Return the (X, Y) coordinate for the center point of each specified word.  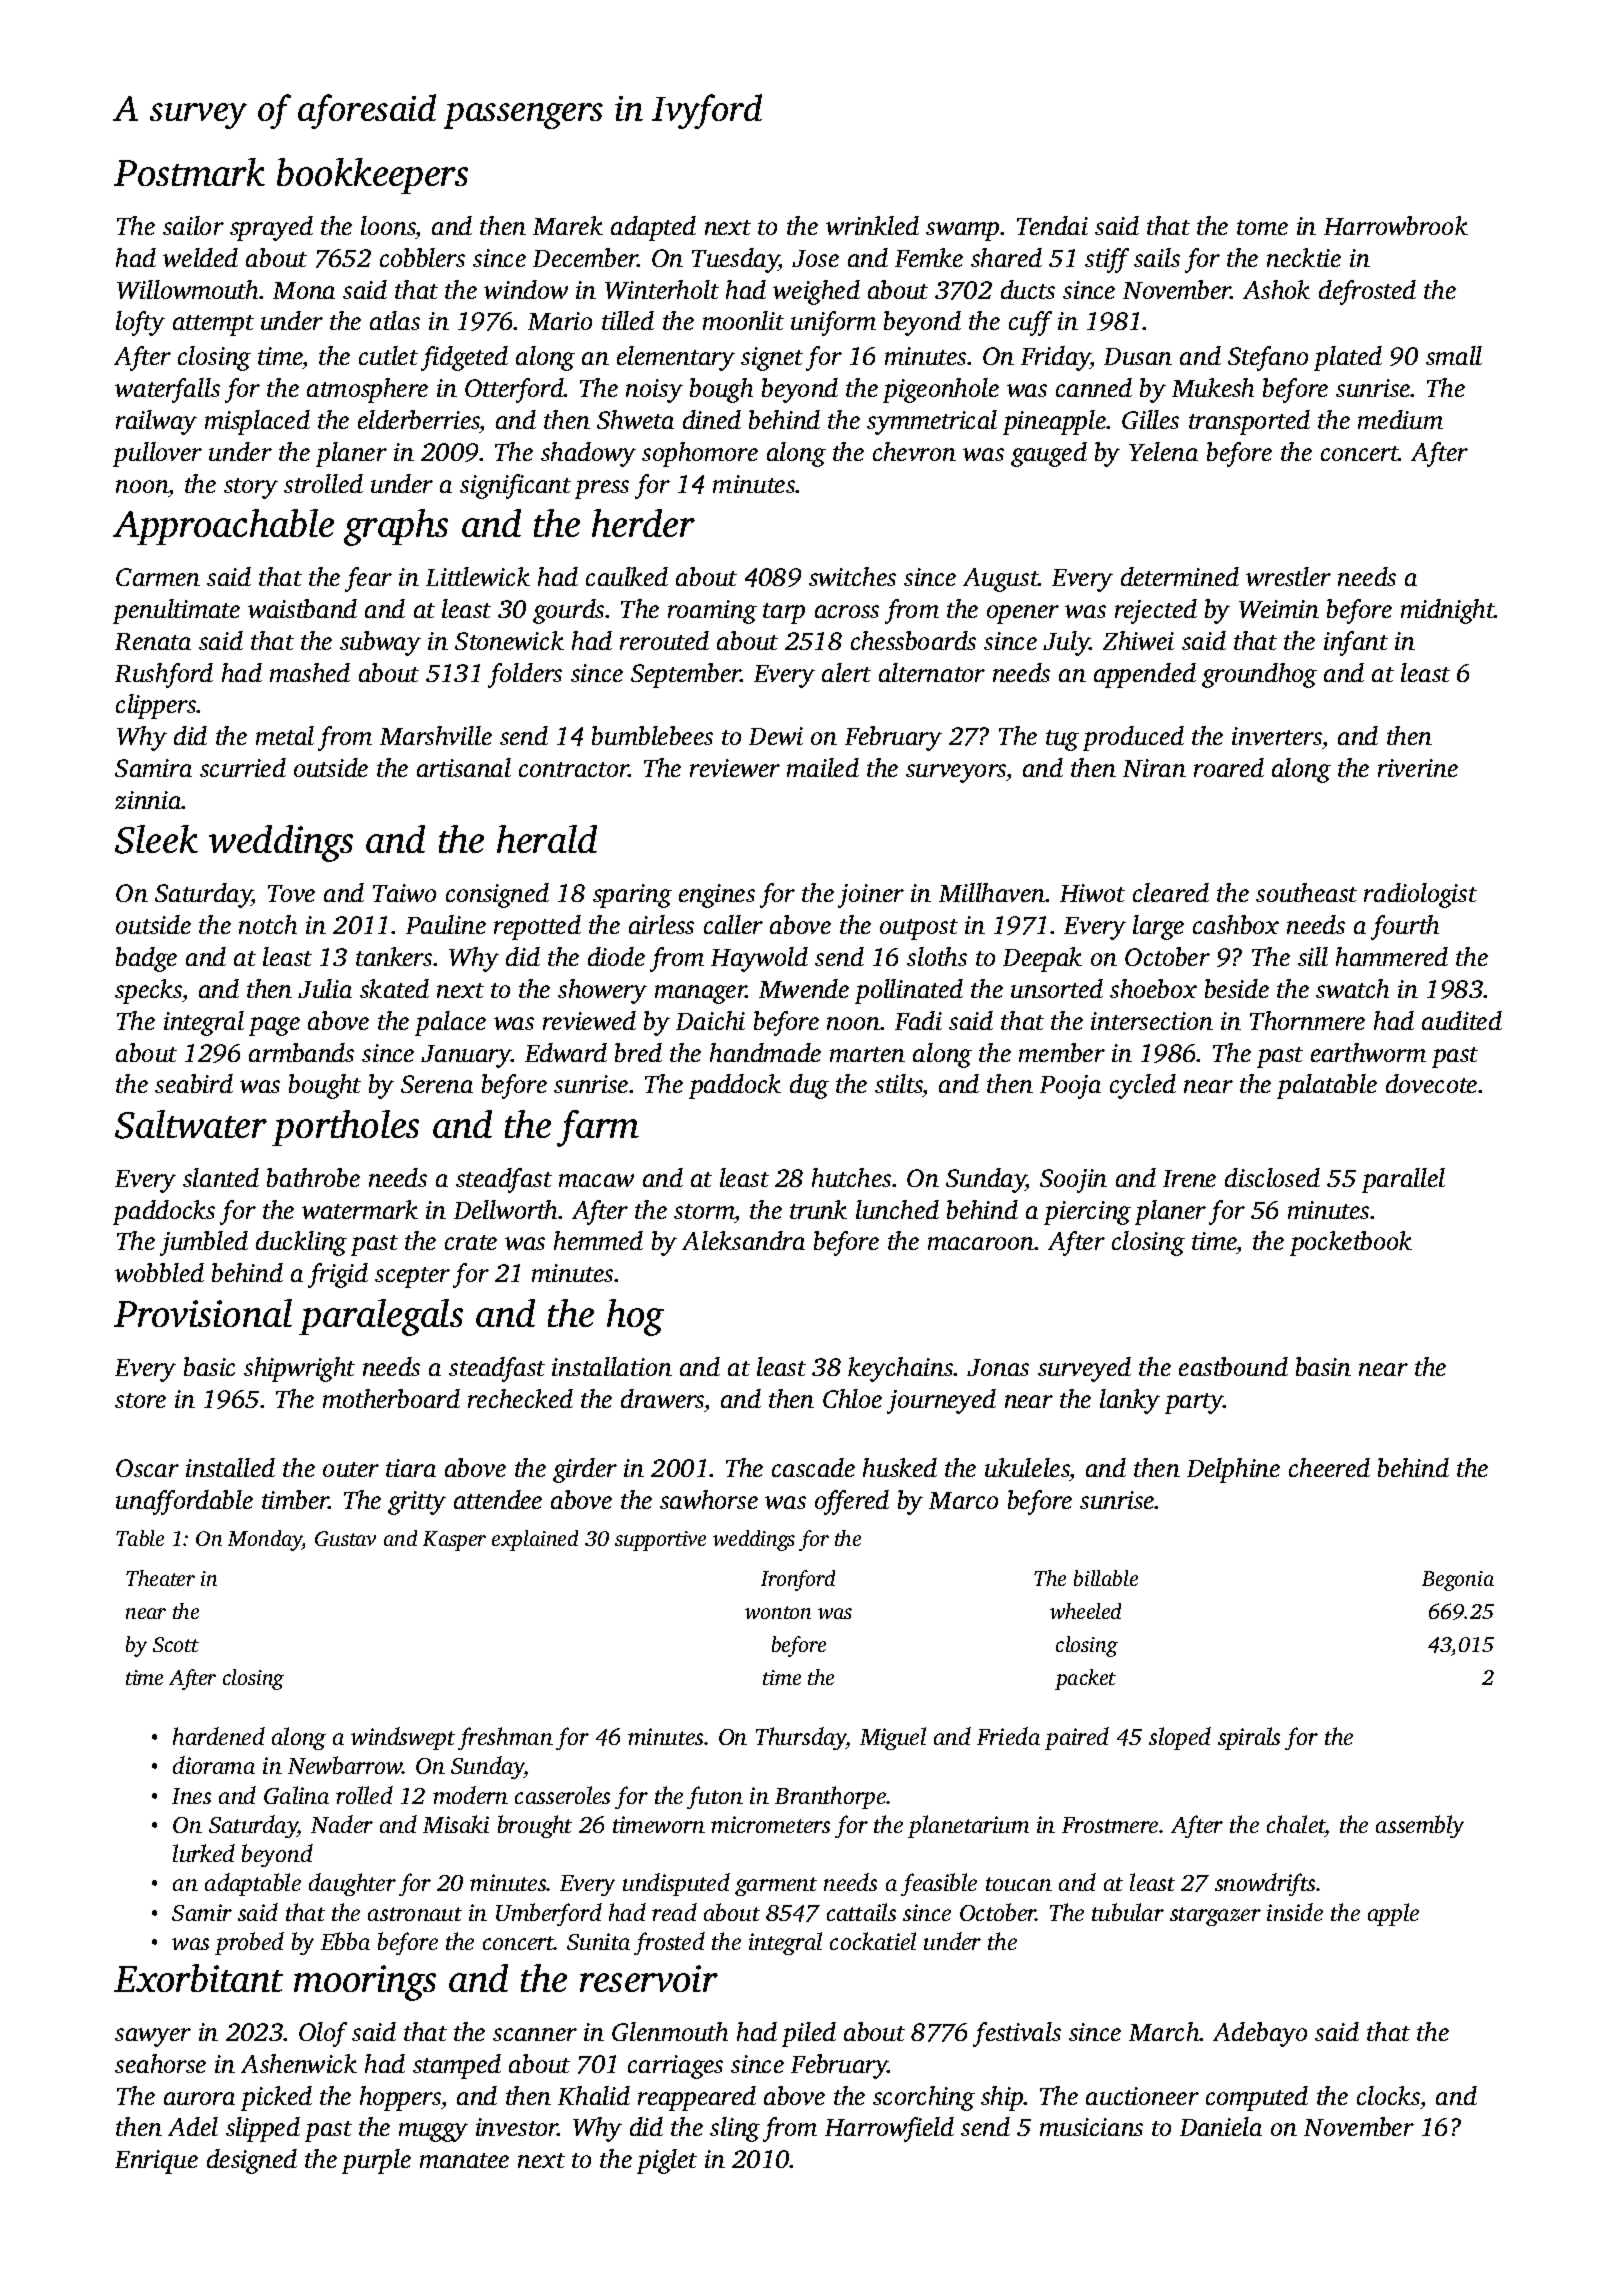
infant (1356, 643)
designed (252, 2161)
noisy (654, 391)
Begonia (1458, 1581)
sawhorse (709, 1499)
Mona (304, 290)
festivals (1017, 2034)
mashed (310, 672)
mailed (823, 767)
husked (900, 1467)
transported (1249, 422)
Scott (176, 1644)
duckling (301, 1243)
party (1194, 1403)
